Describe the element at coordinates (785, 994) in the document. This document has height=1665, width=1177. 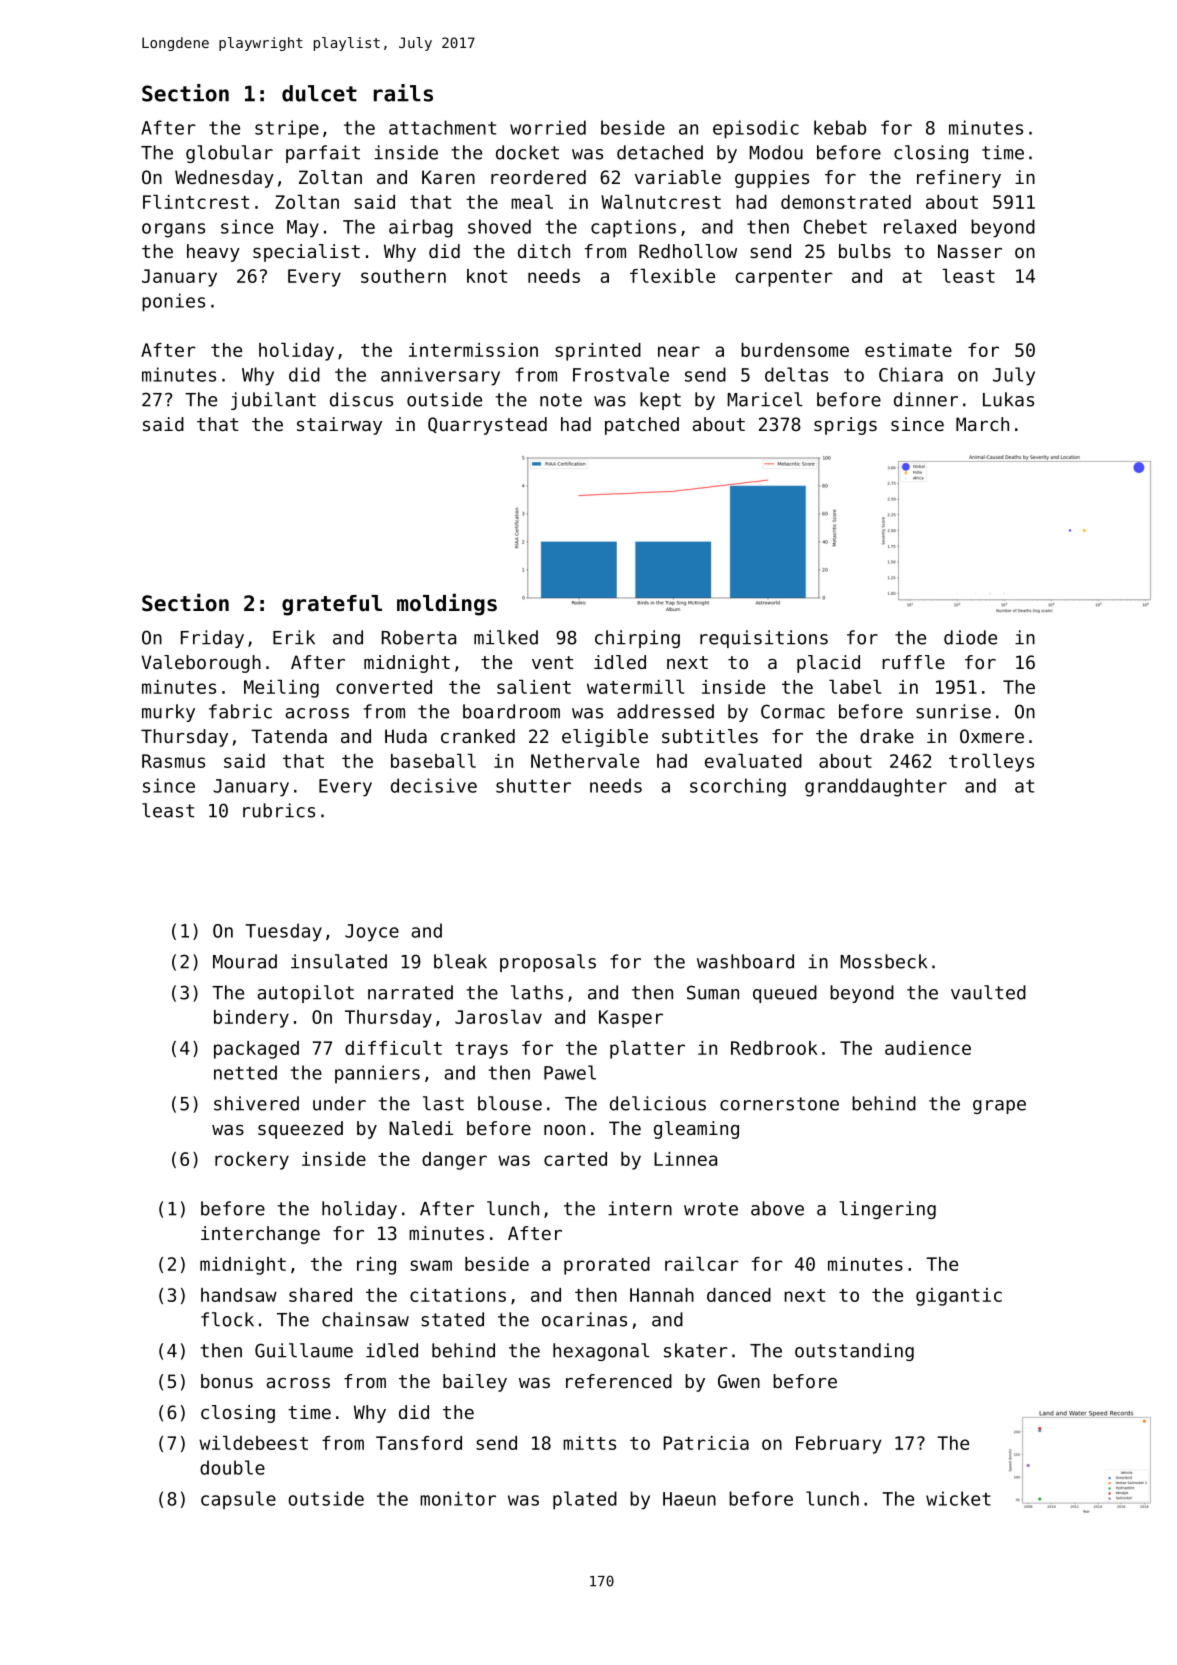
I see `queued` at that location.
